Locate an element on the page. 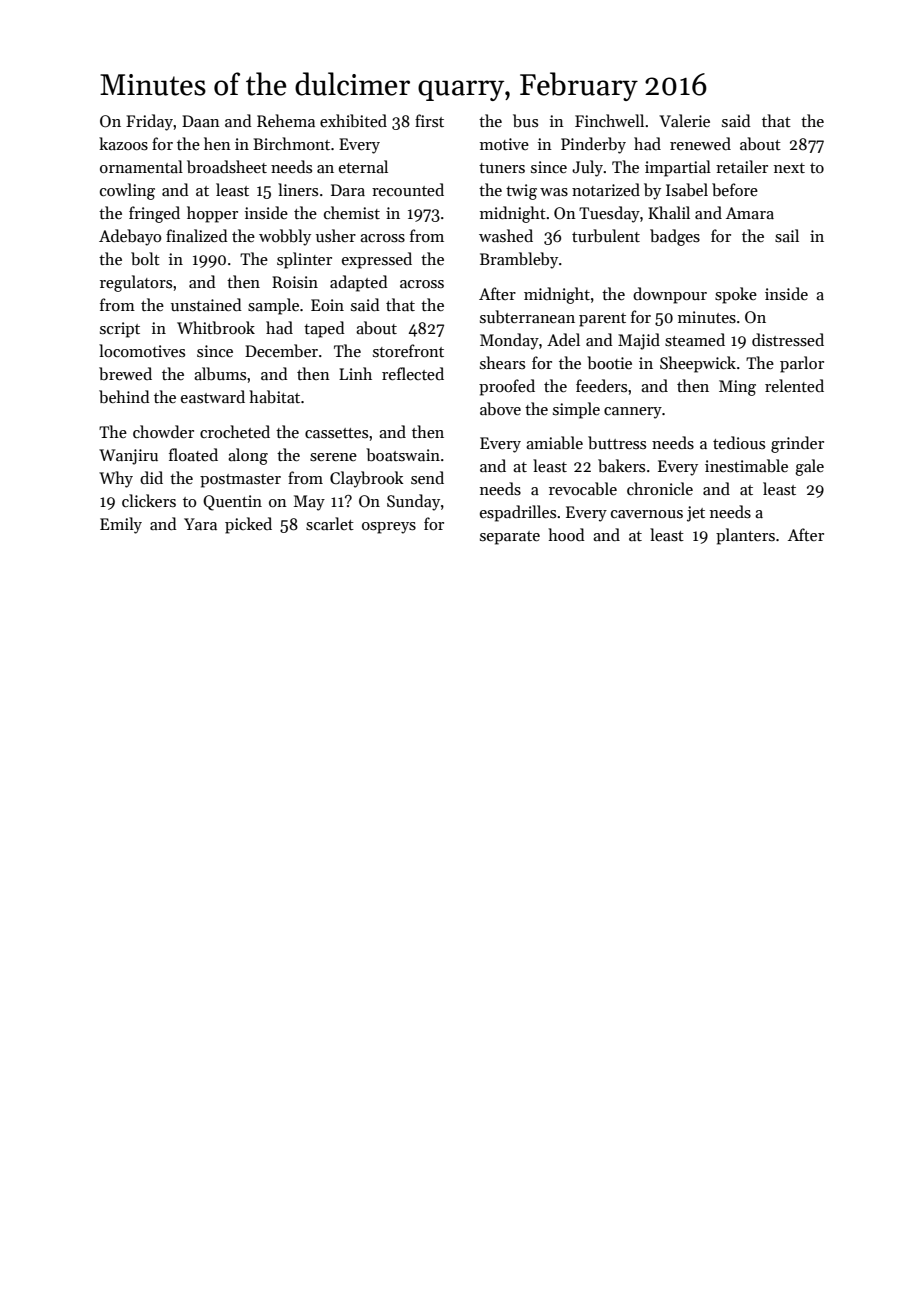  unstained is located at coordinates (206, 304).
